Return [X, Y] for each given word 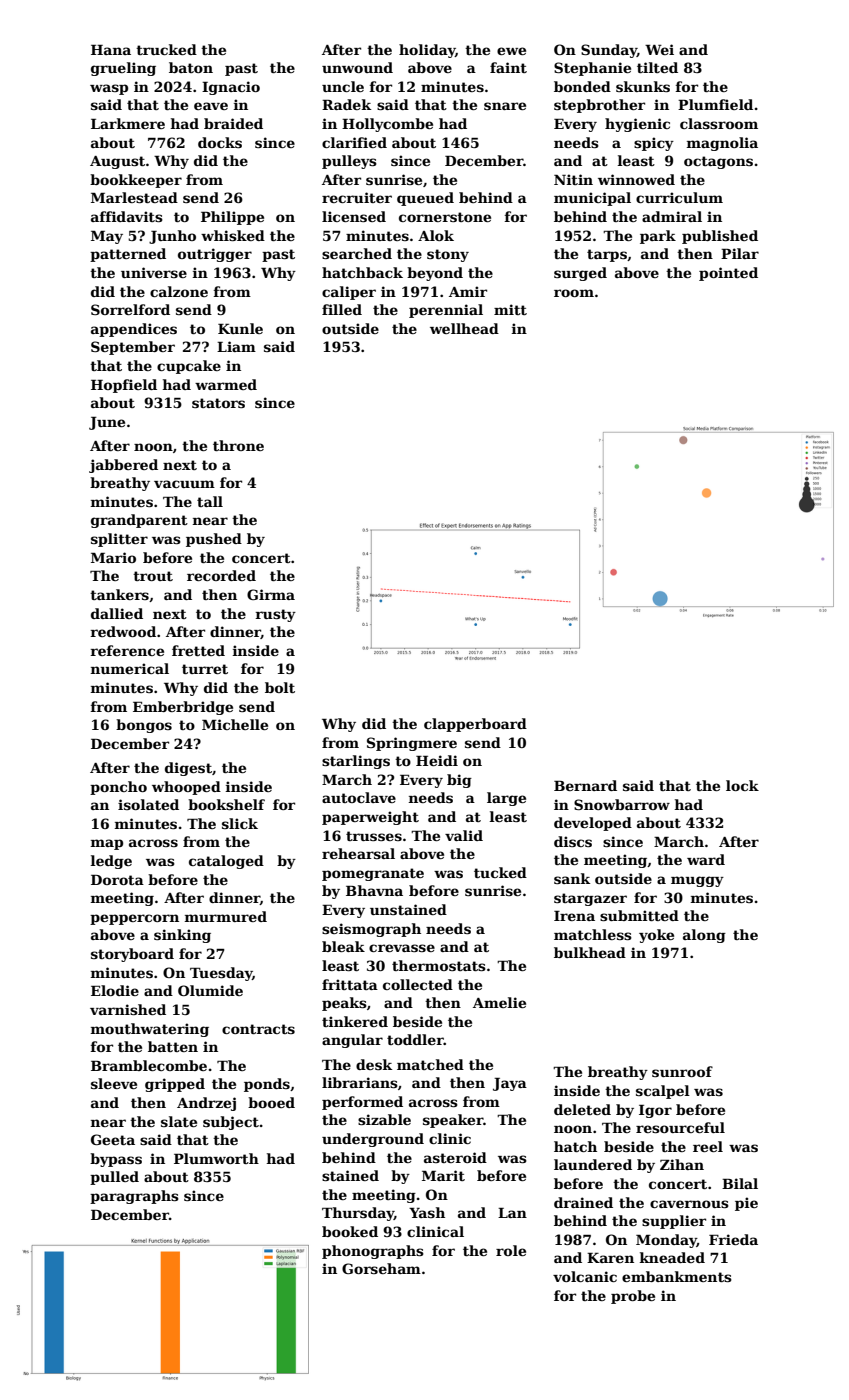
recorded [221, 575]
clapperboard [475, 725]
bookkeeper [136, 181]
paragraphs [134, 1197]
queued [425, 199]
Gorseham [381, 1268]
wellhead [464, 328]
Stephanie [592, 69]
